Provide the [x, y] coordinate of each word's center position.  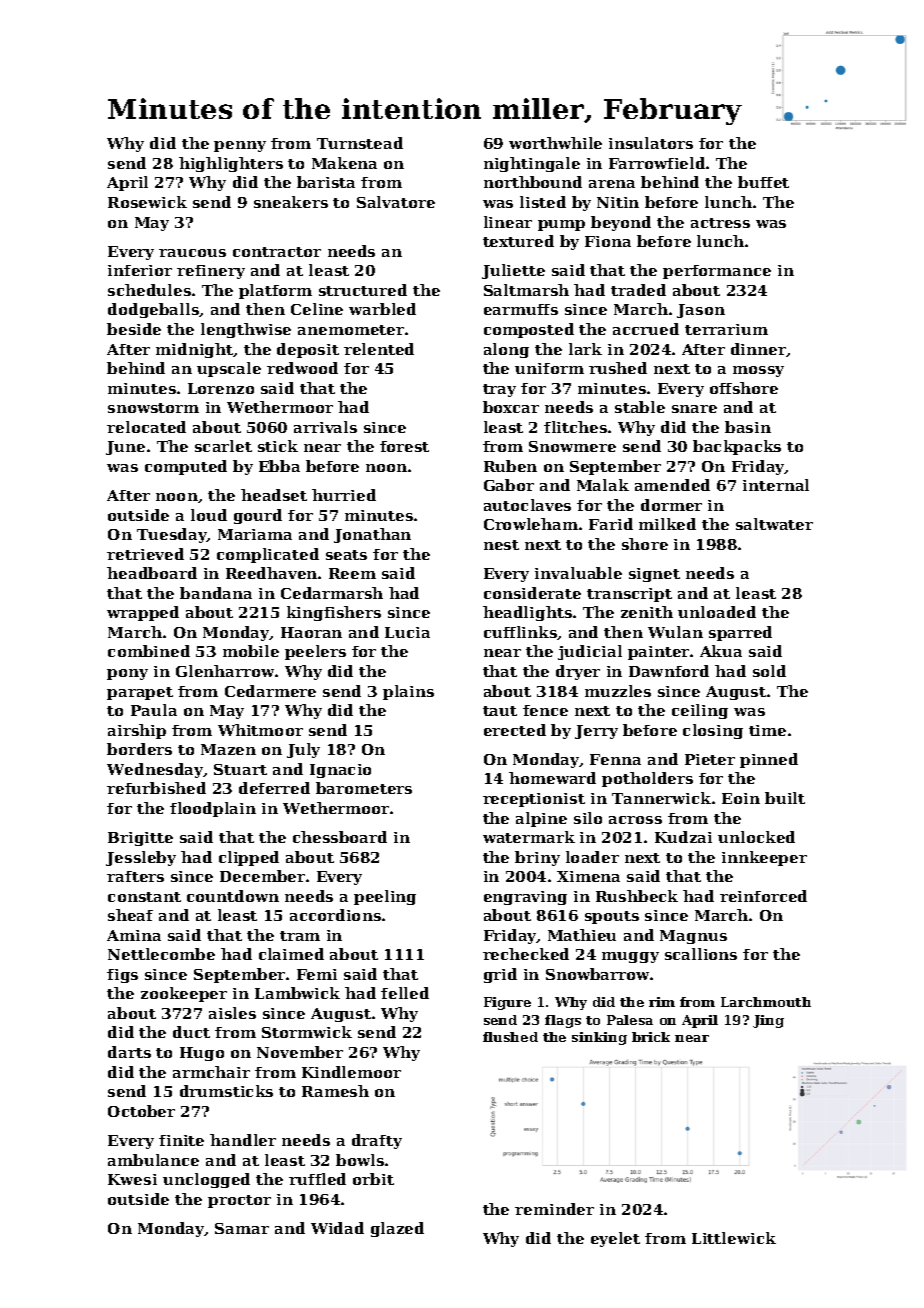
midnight [195, 350]
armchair [211, 1072]
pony [127, 674]
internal [776, 485]
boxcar [511, 407]
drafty [377, 1141]
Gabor [509, 485]
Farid [611, 524]
